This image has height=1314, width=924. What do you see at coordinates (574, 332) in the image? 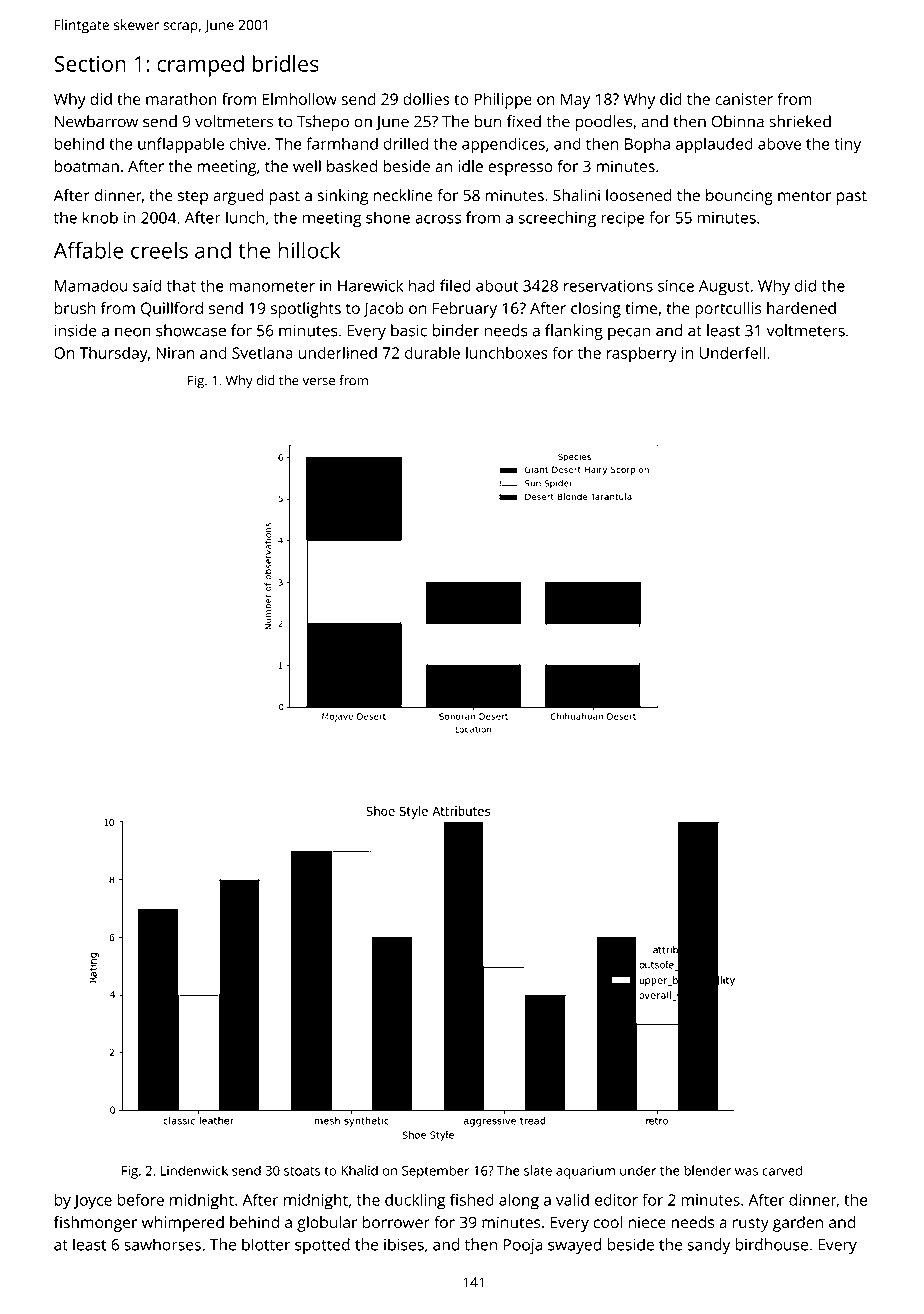
I see `flanking` at bounding box center [574, 332].
